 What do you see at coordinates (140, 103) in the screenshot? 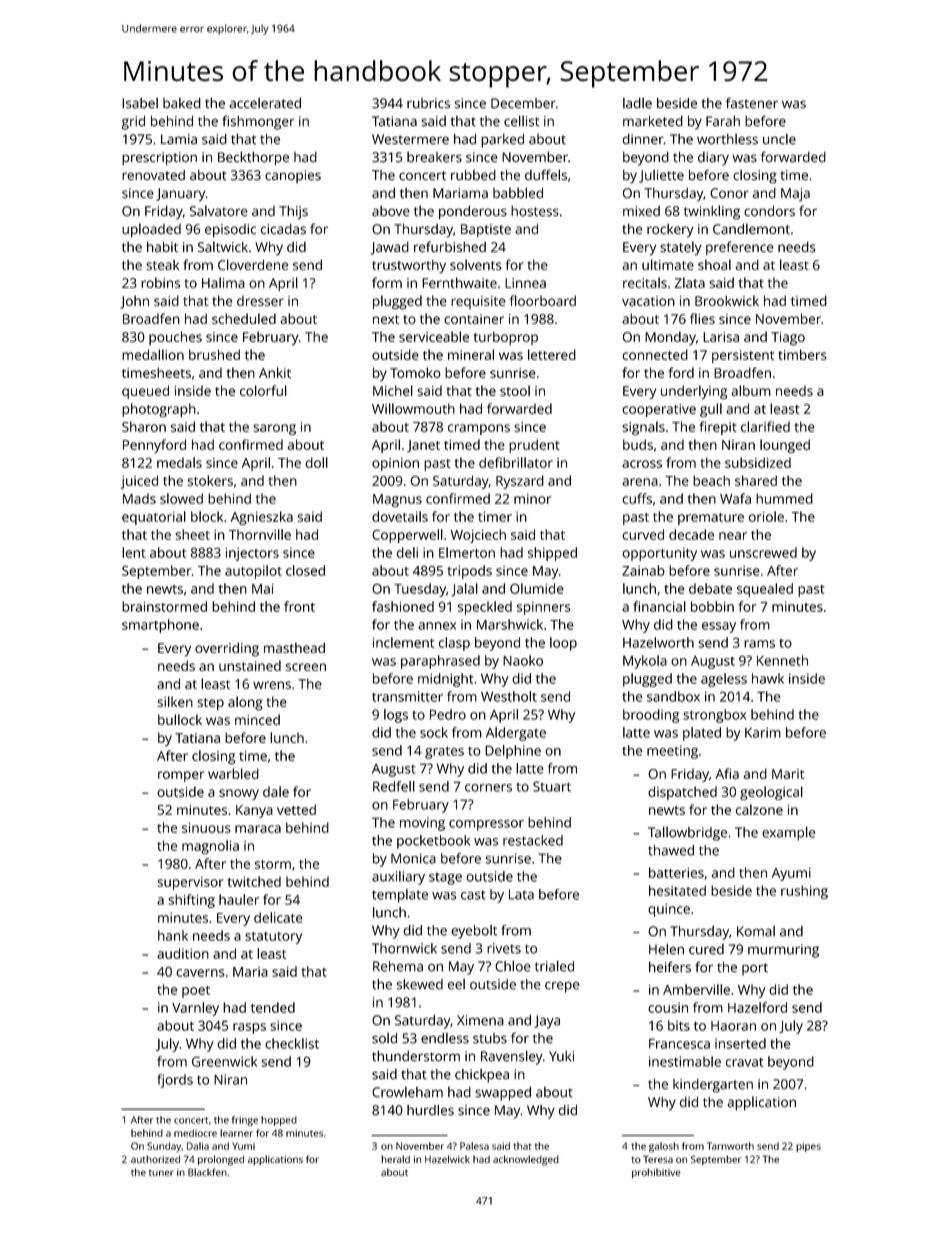
I see `Isabel` at bounding box center [140, 103].
